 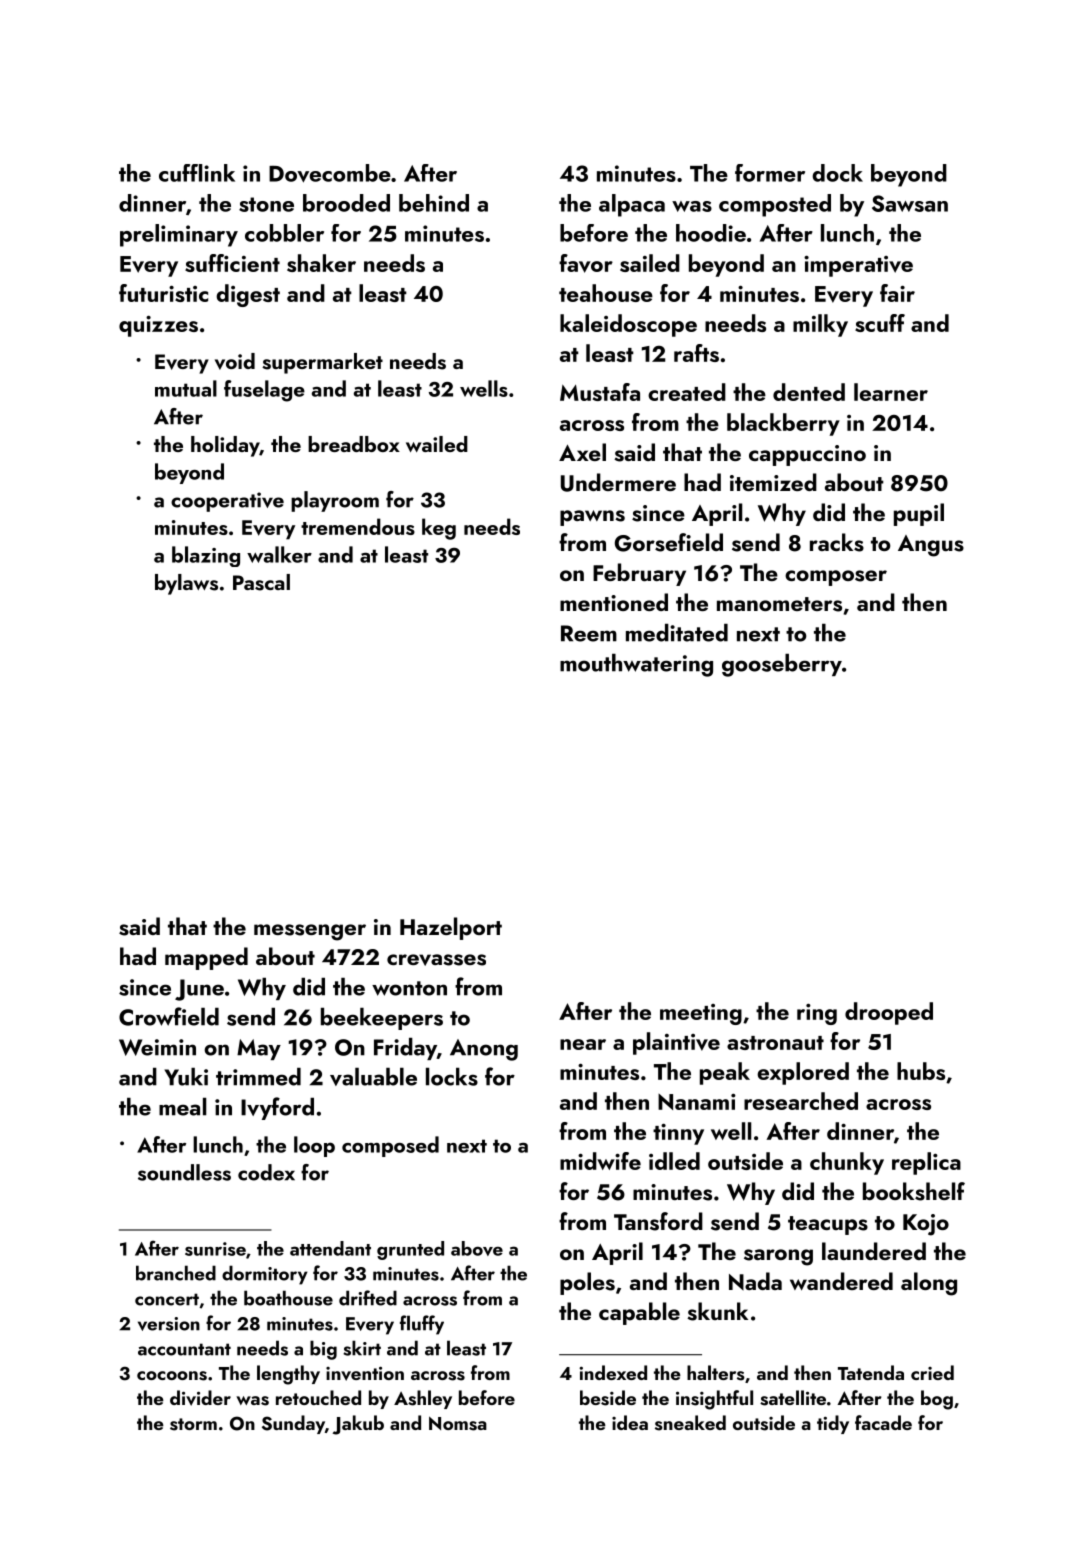 I want to click on milky, so click(x=820, y=325).
